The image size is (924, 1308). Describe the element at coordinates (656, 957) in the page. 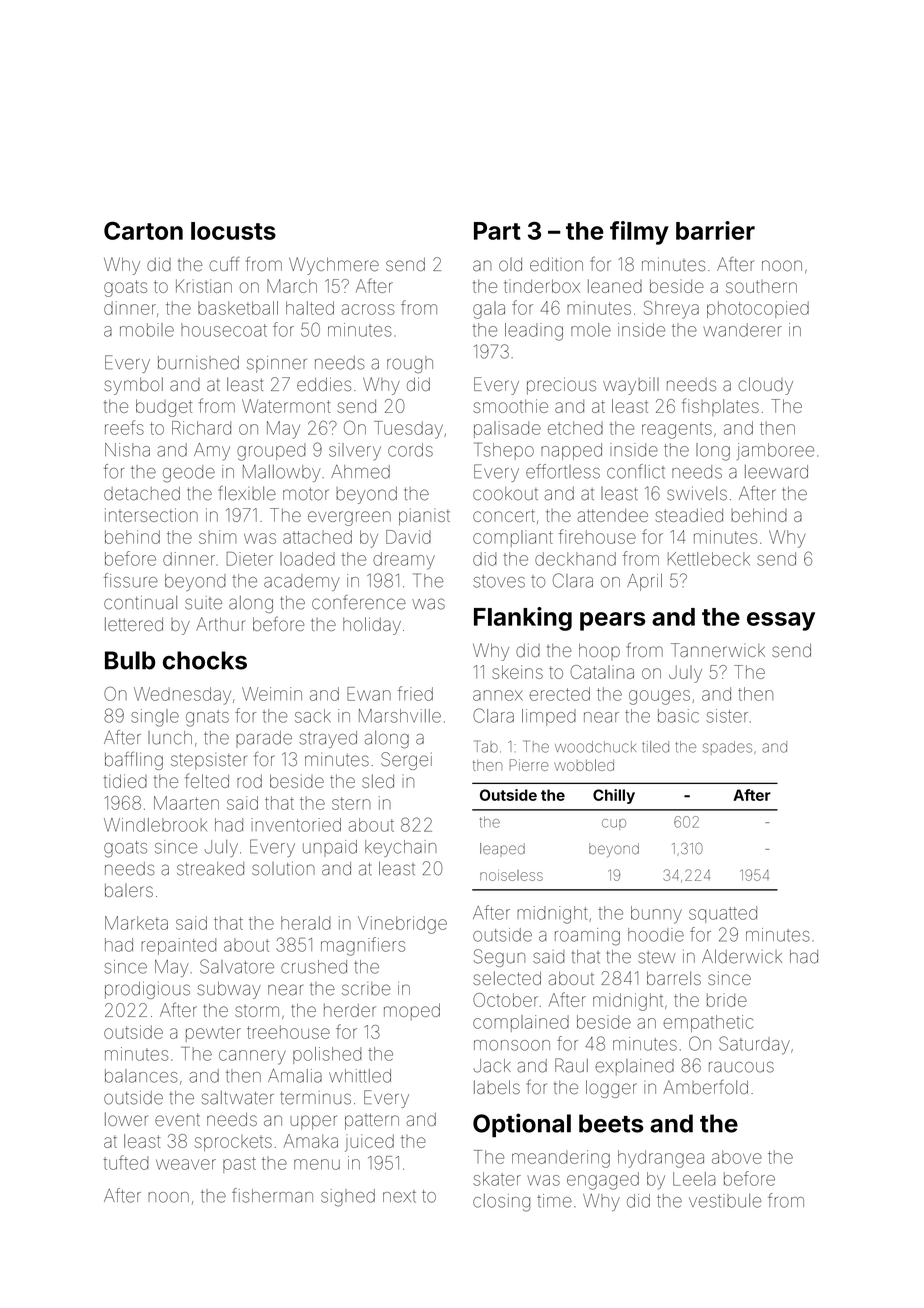

I see `stew` at that location.
